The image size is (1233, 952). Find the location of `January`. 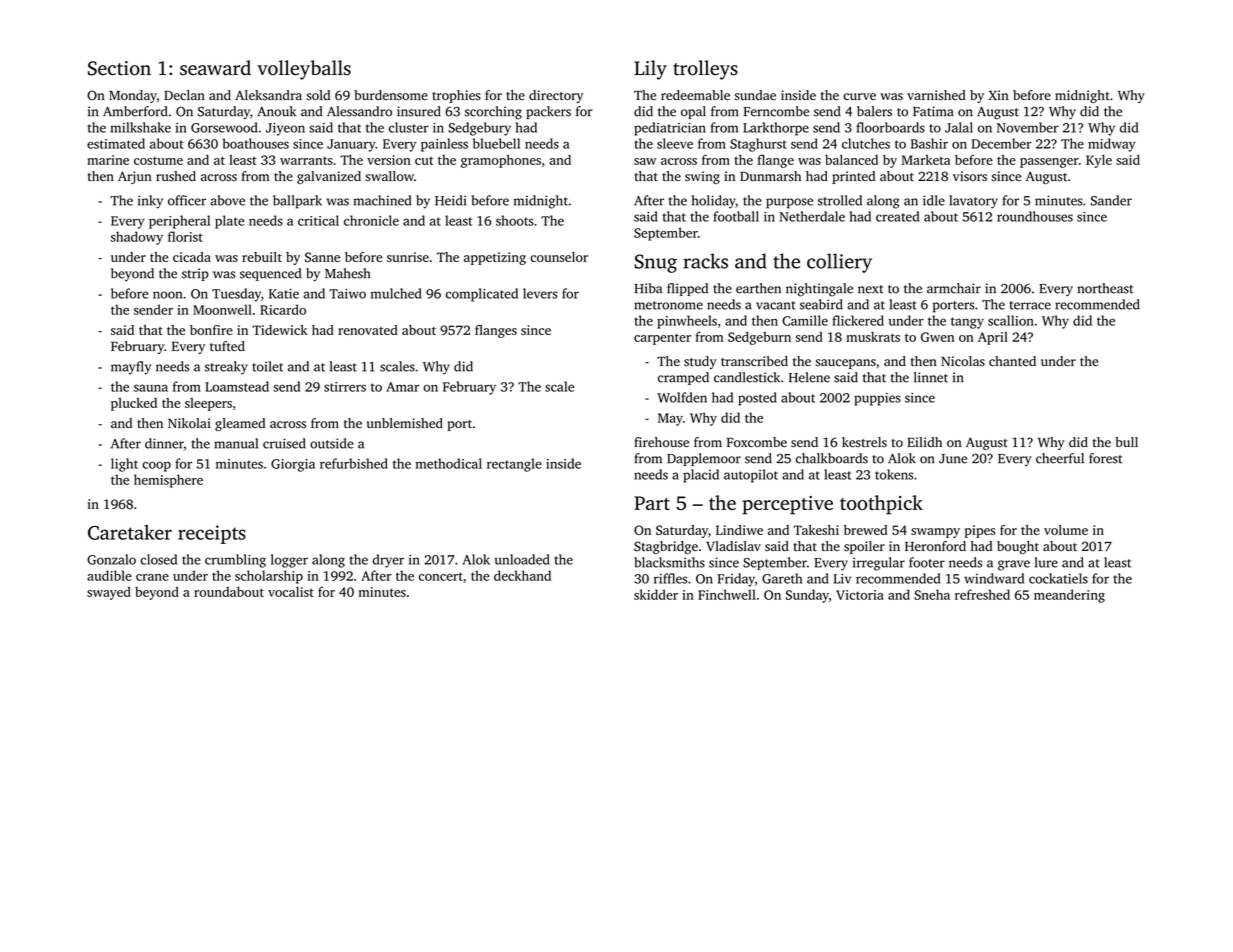

January is located at coordinates (351, 145).
